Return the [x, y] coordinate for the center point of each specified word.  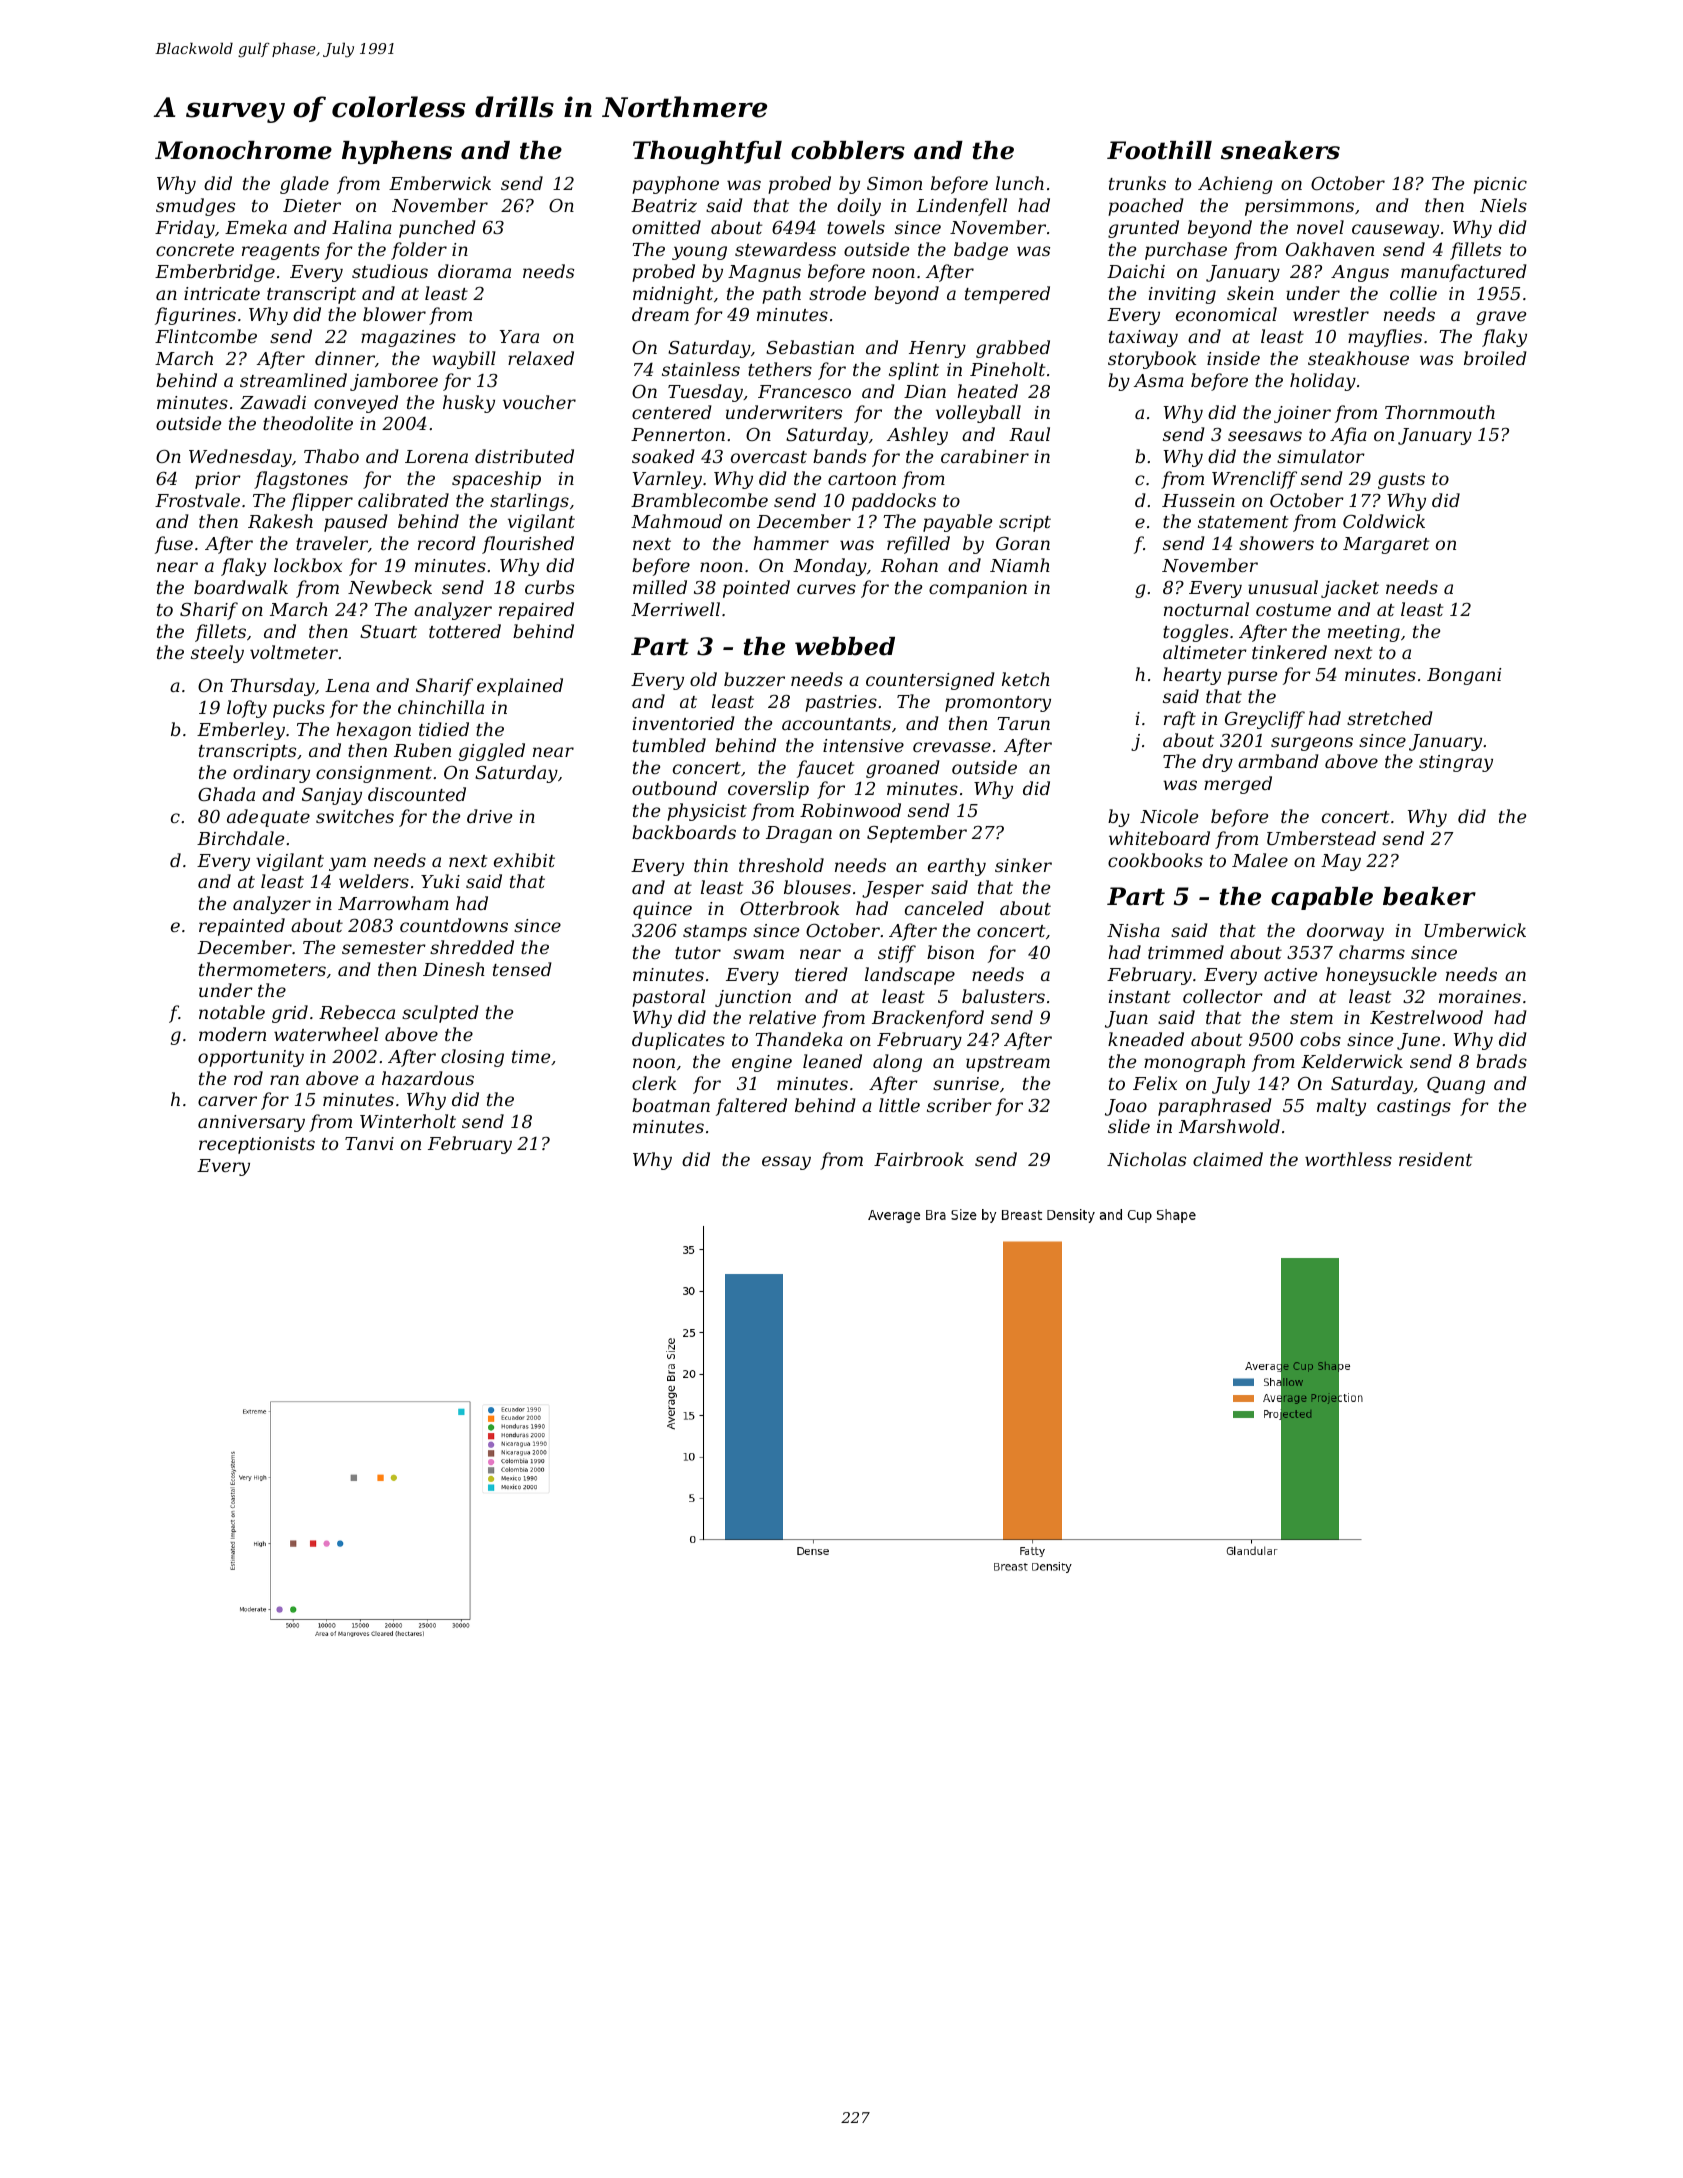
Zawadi [273, 402]
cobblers [848, 150]
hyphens [397, 153]
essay [786, 1163]
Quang [1456, 1085]
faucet [825, 769]
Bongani [1464, 676]
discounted [417, 794]
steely [217, 654]
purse [1252, 678]
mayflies [1385, 338]
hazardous [428, 1078]
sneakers [1280, 150]
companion [978, 589]
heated [987, 391]
